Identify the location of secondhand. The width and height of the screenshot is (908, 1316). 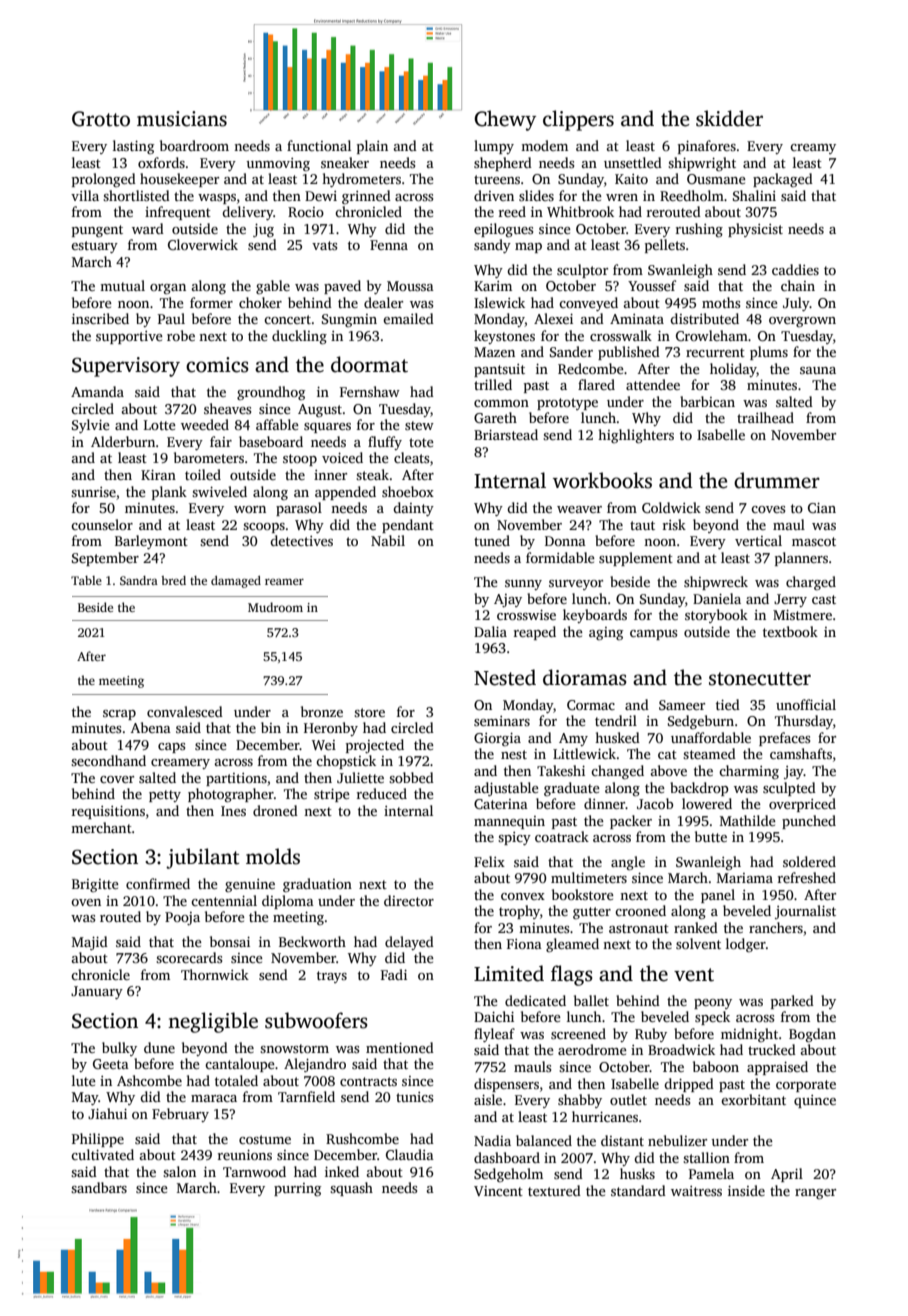
(108, 760).
